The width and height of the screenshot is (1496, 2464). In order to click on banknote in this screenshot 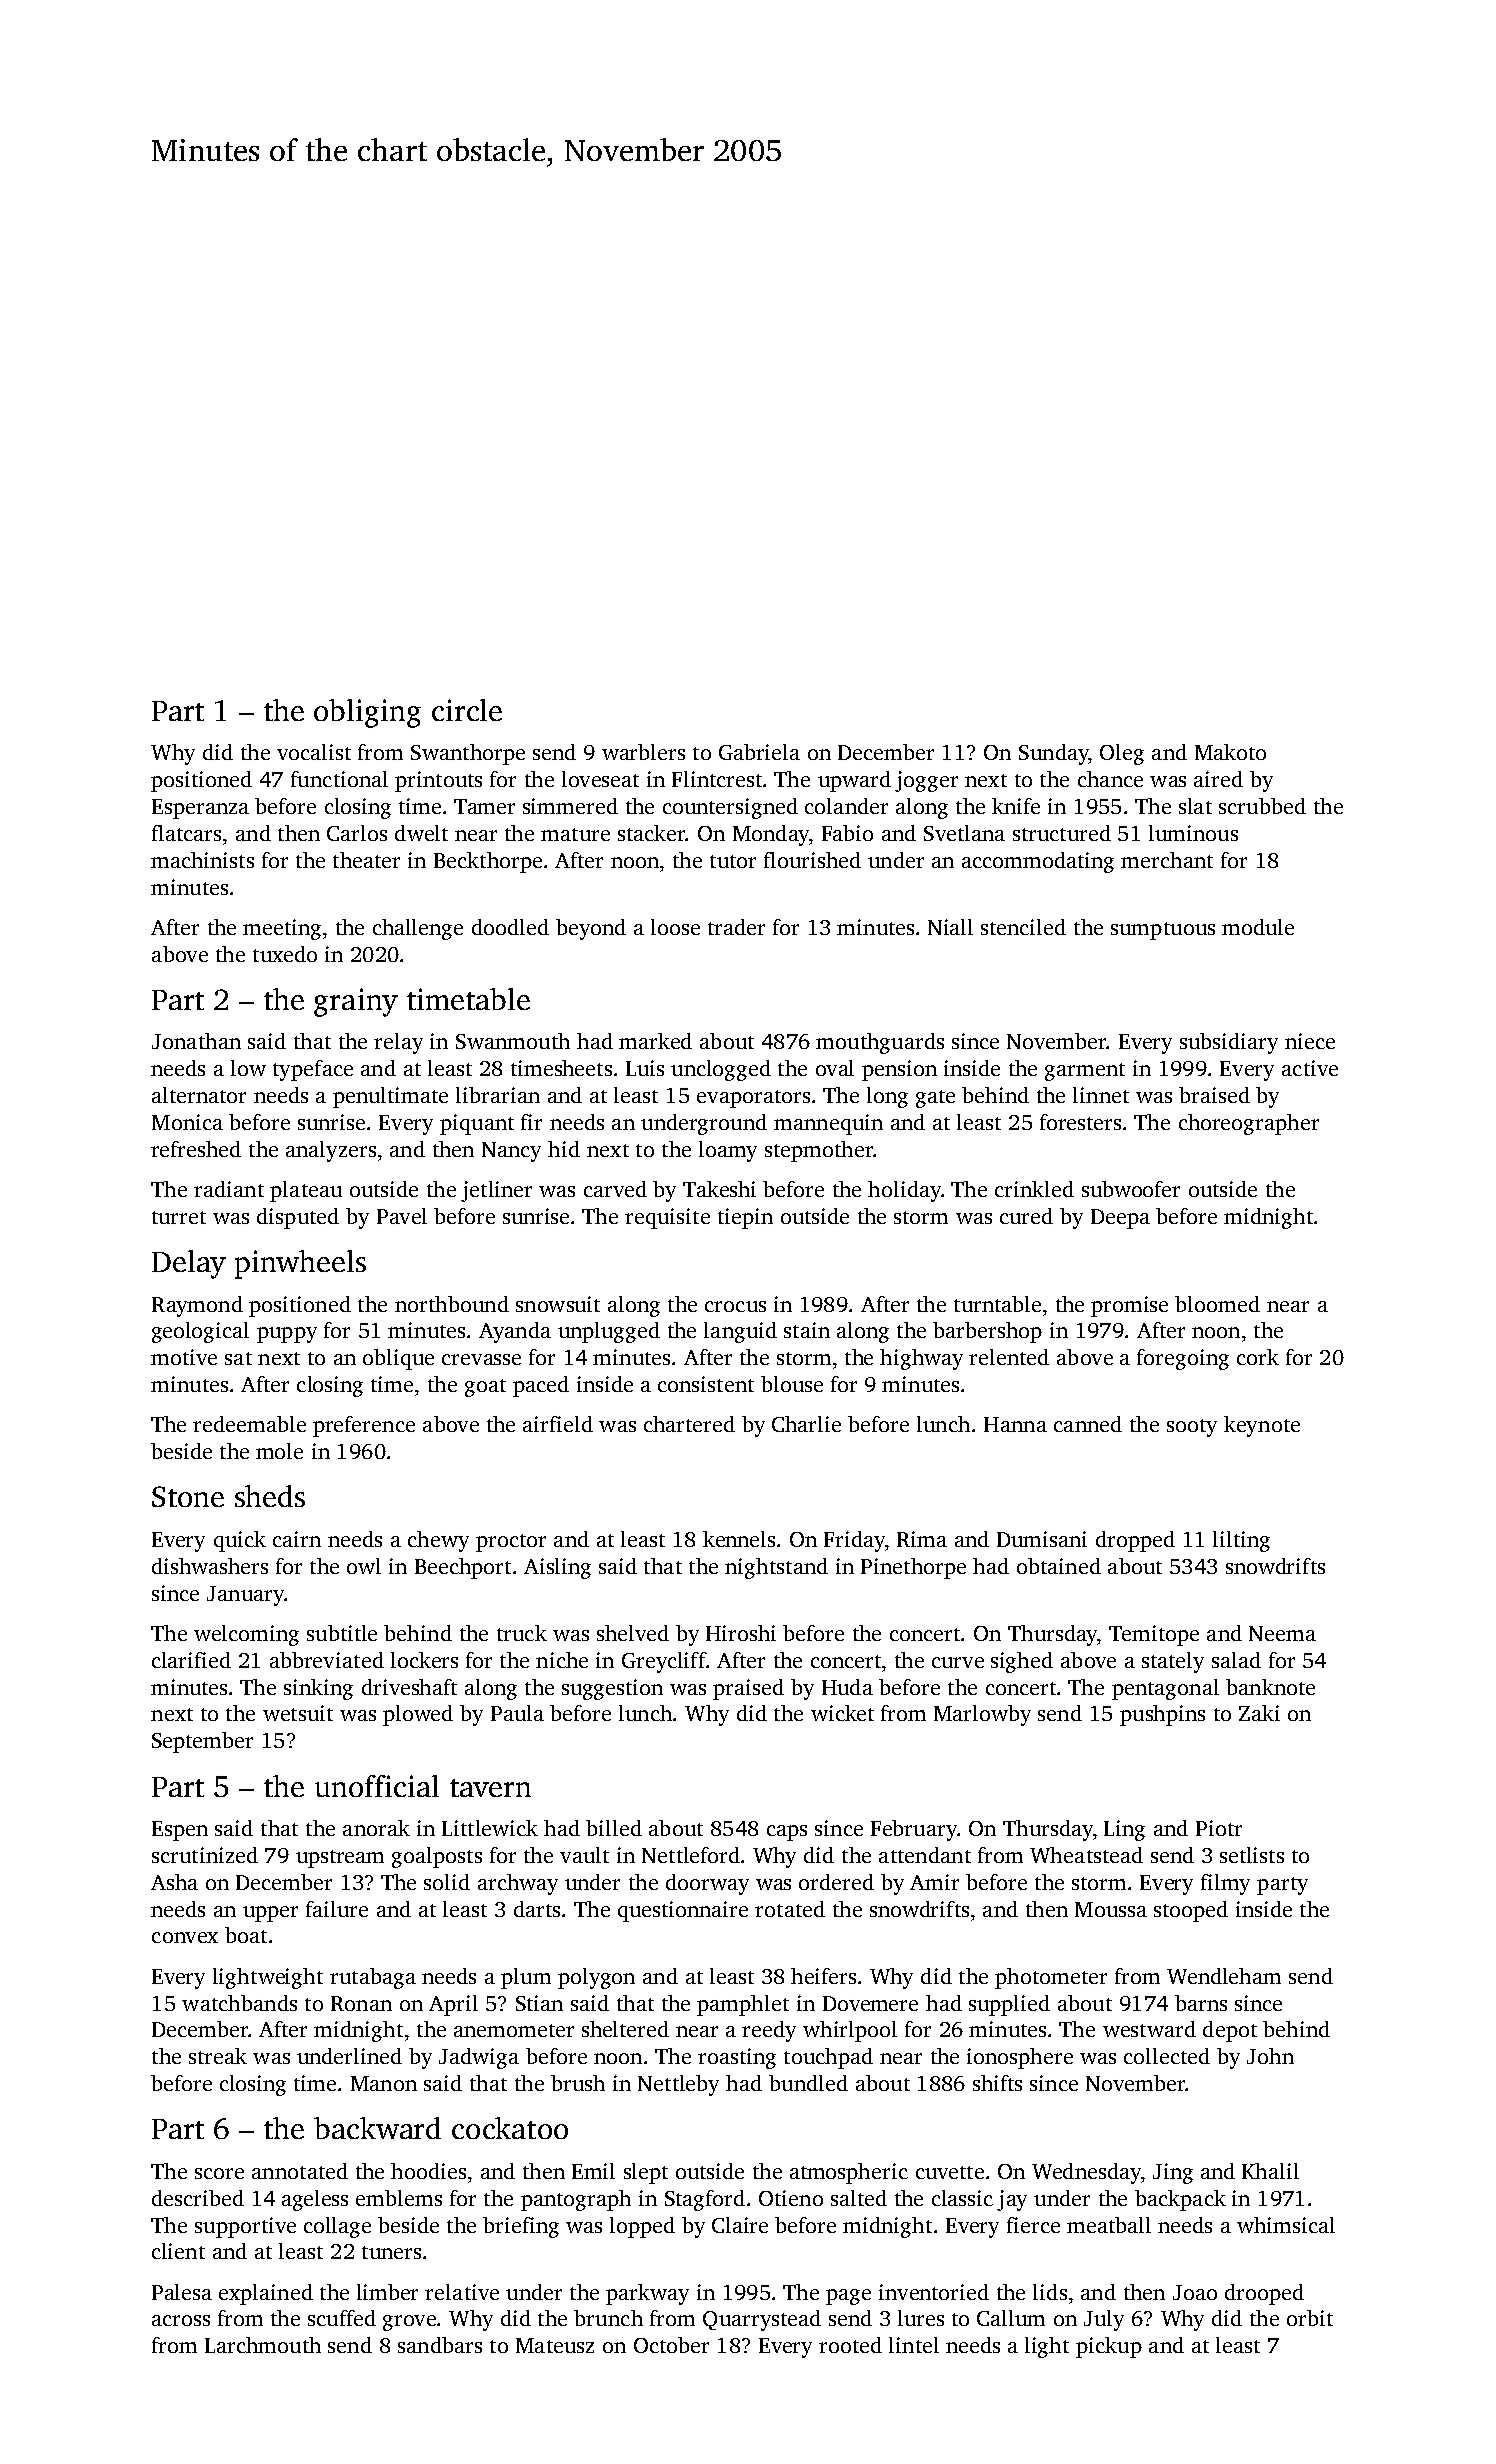, I will do `click(1270, 1687)`.
